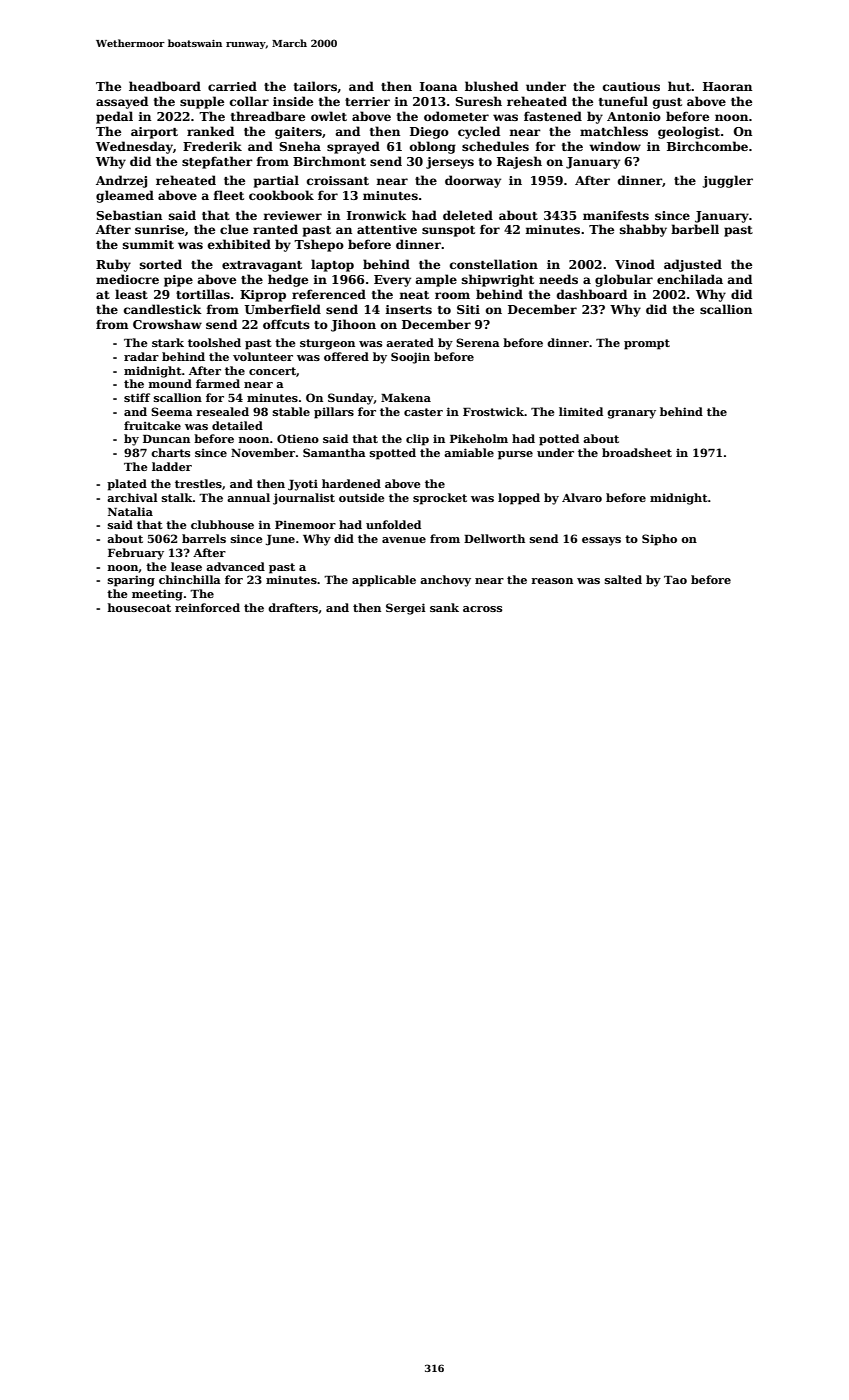  Describe the element at coordinates (631, 86) in the page. I see `cautious` at that location.
